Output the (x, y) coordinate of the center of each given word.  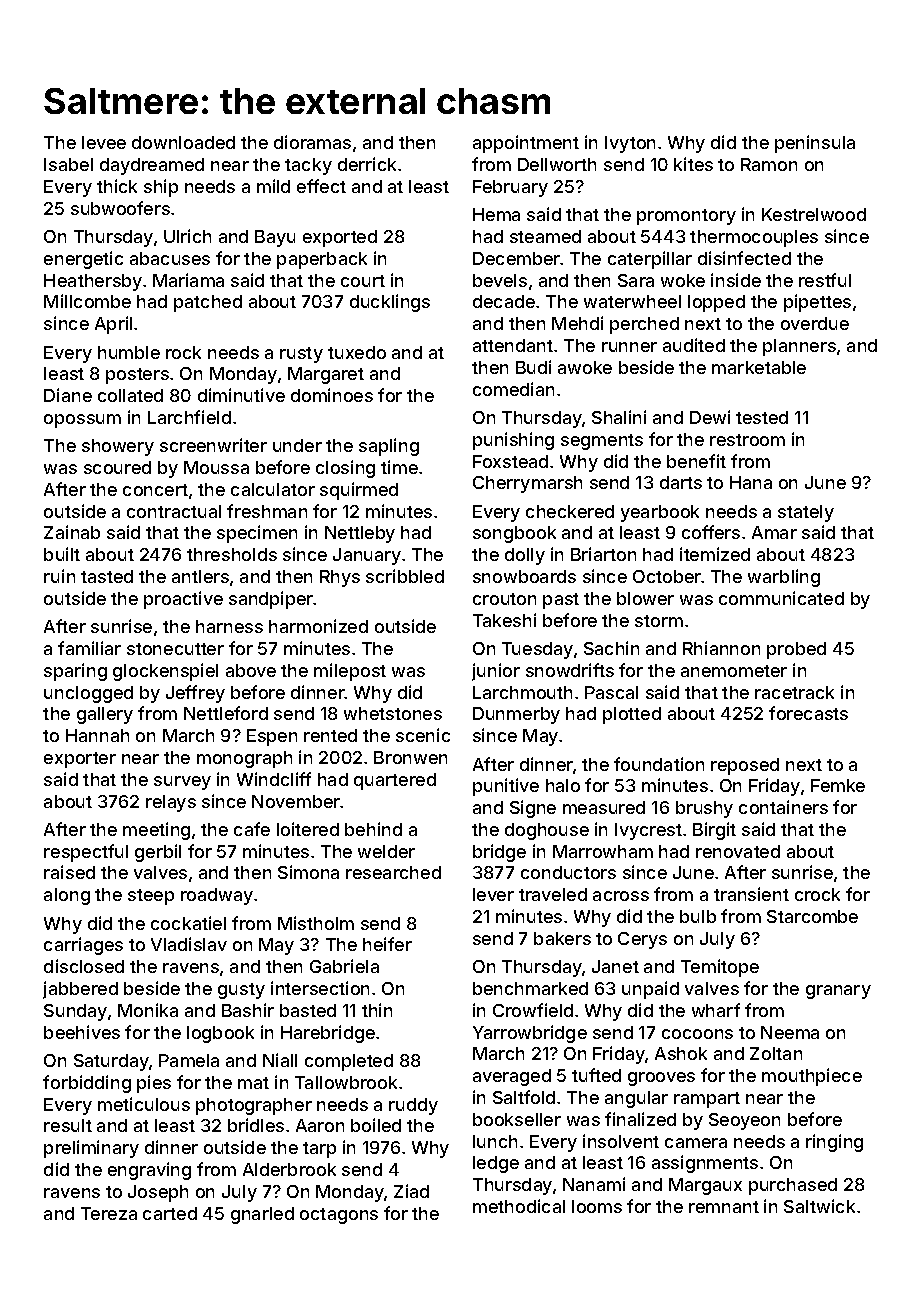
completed (349, 1062)
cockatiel (188, 923)
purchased (793, 1186)
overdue (815, 323)
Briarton (603, 554)
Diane (68, 395)
